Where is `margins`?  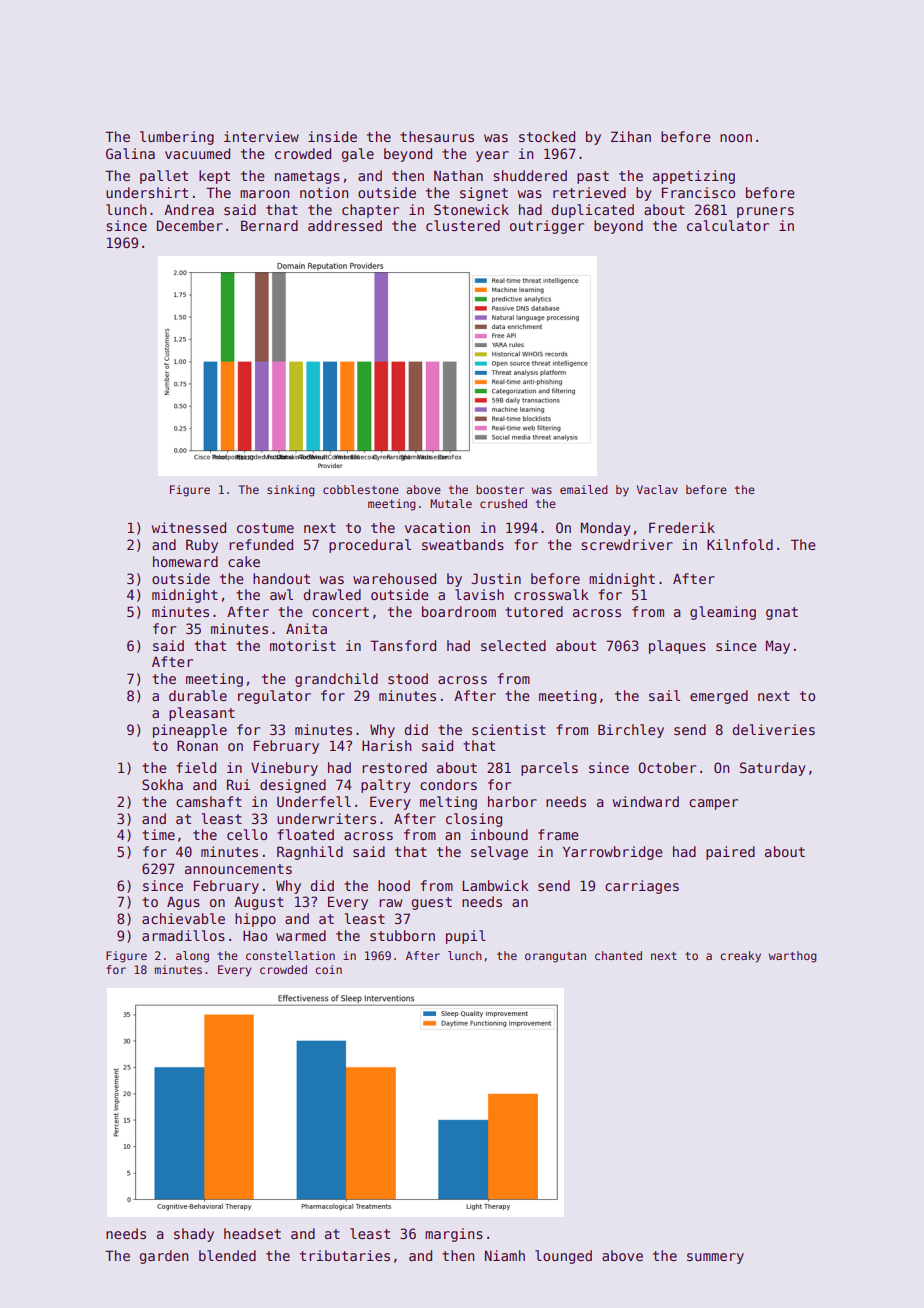
margins is located at coordinates (454, 1235).
